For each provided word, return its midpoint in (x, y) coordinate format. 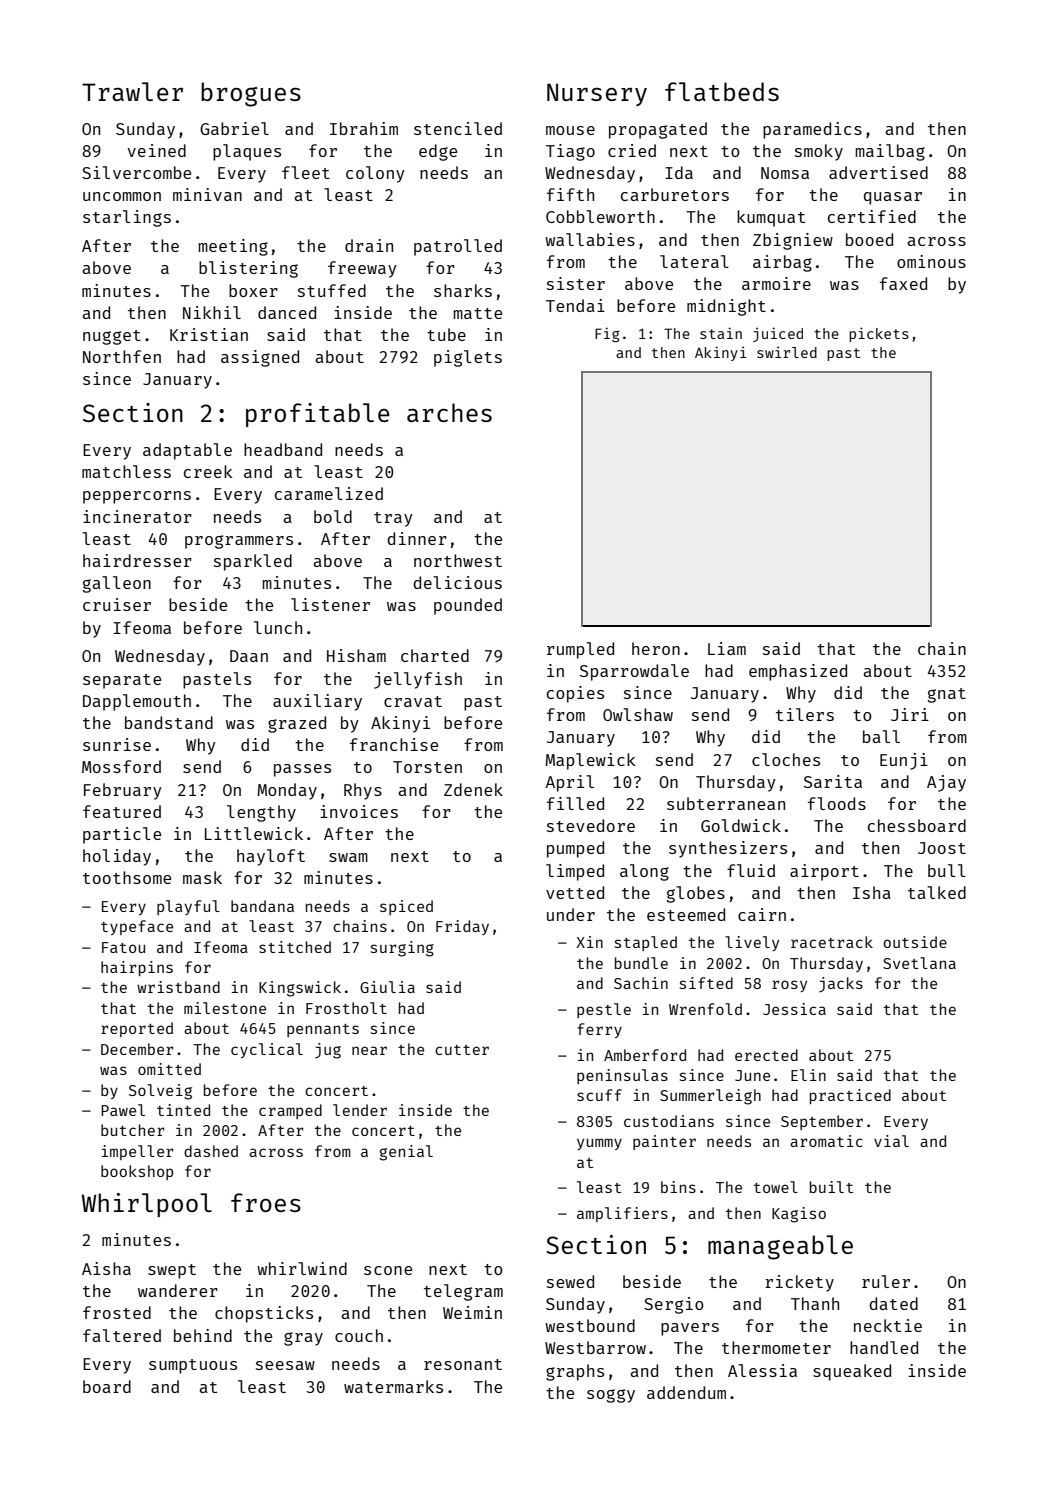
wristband (178, 987)
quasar (893, 198)
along (644, 872)
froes (266, 1202)
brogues (251, 94)
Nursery (597, 94)
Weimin (472, 1312)
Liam (727, 648)
